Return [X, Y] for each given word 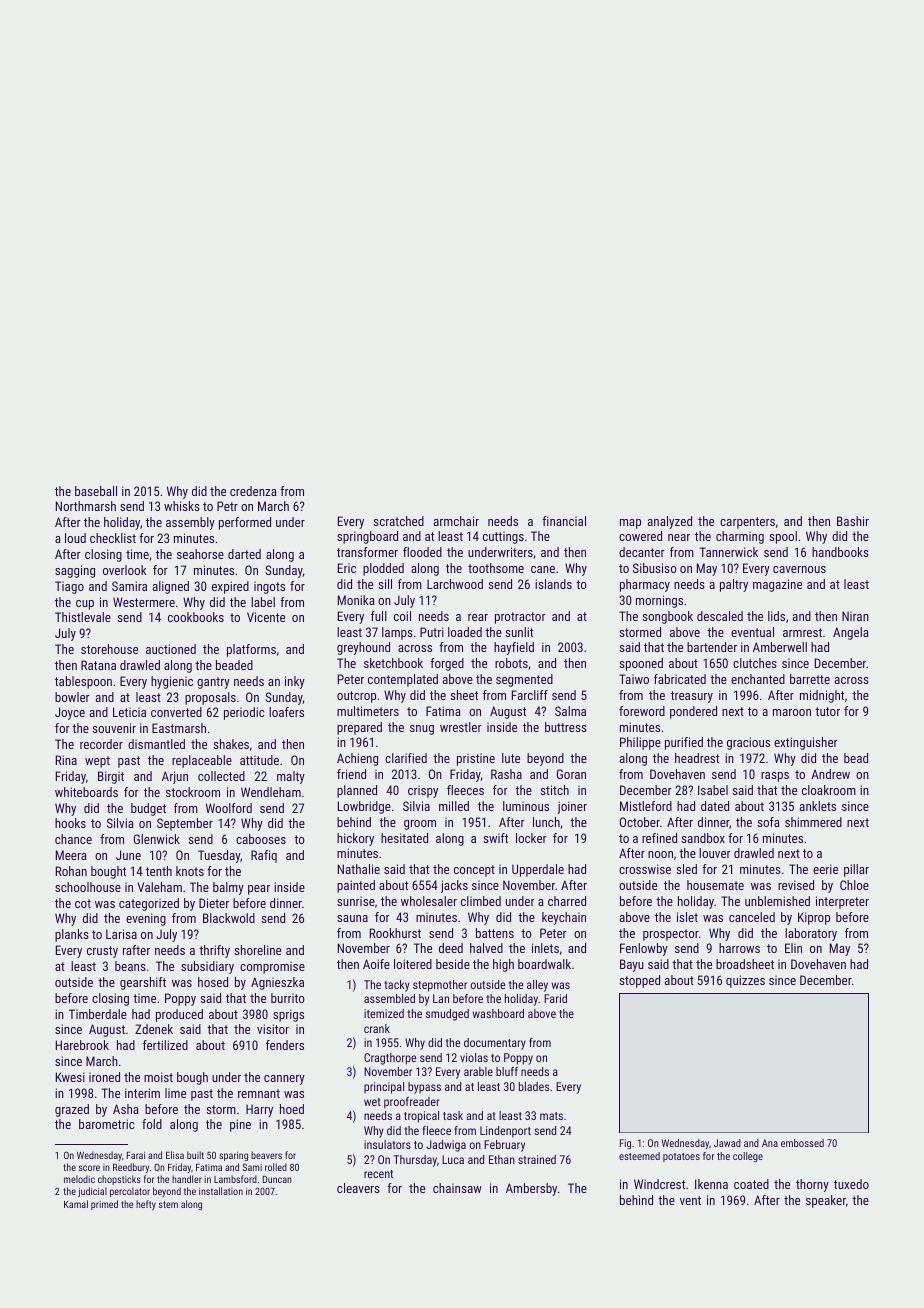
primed [104, 1205]
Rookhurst [395, 933]
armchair [456, 521]
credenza [253, 491]
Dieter [214, 903]
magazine [777, 585]
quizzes [745, 981]
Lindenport [505, 1132]
